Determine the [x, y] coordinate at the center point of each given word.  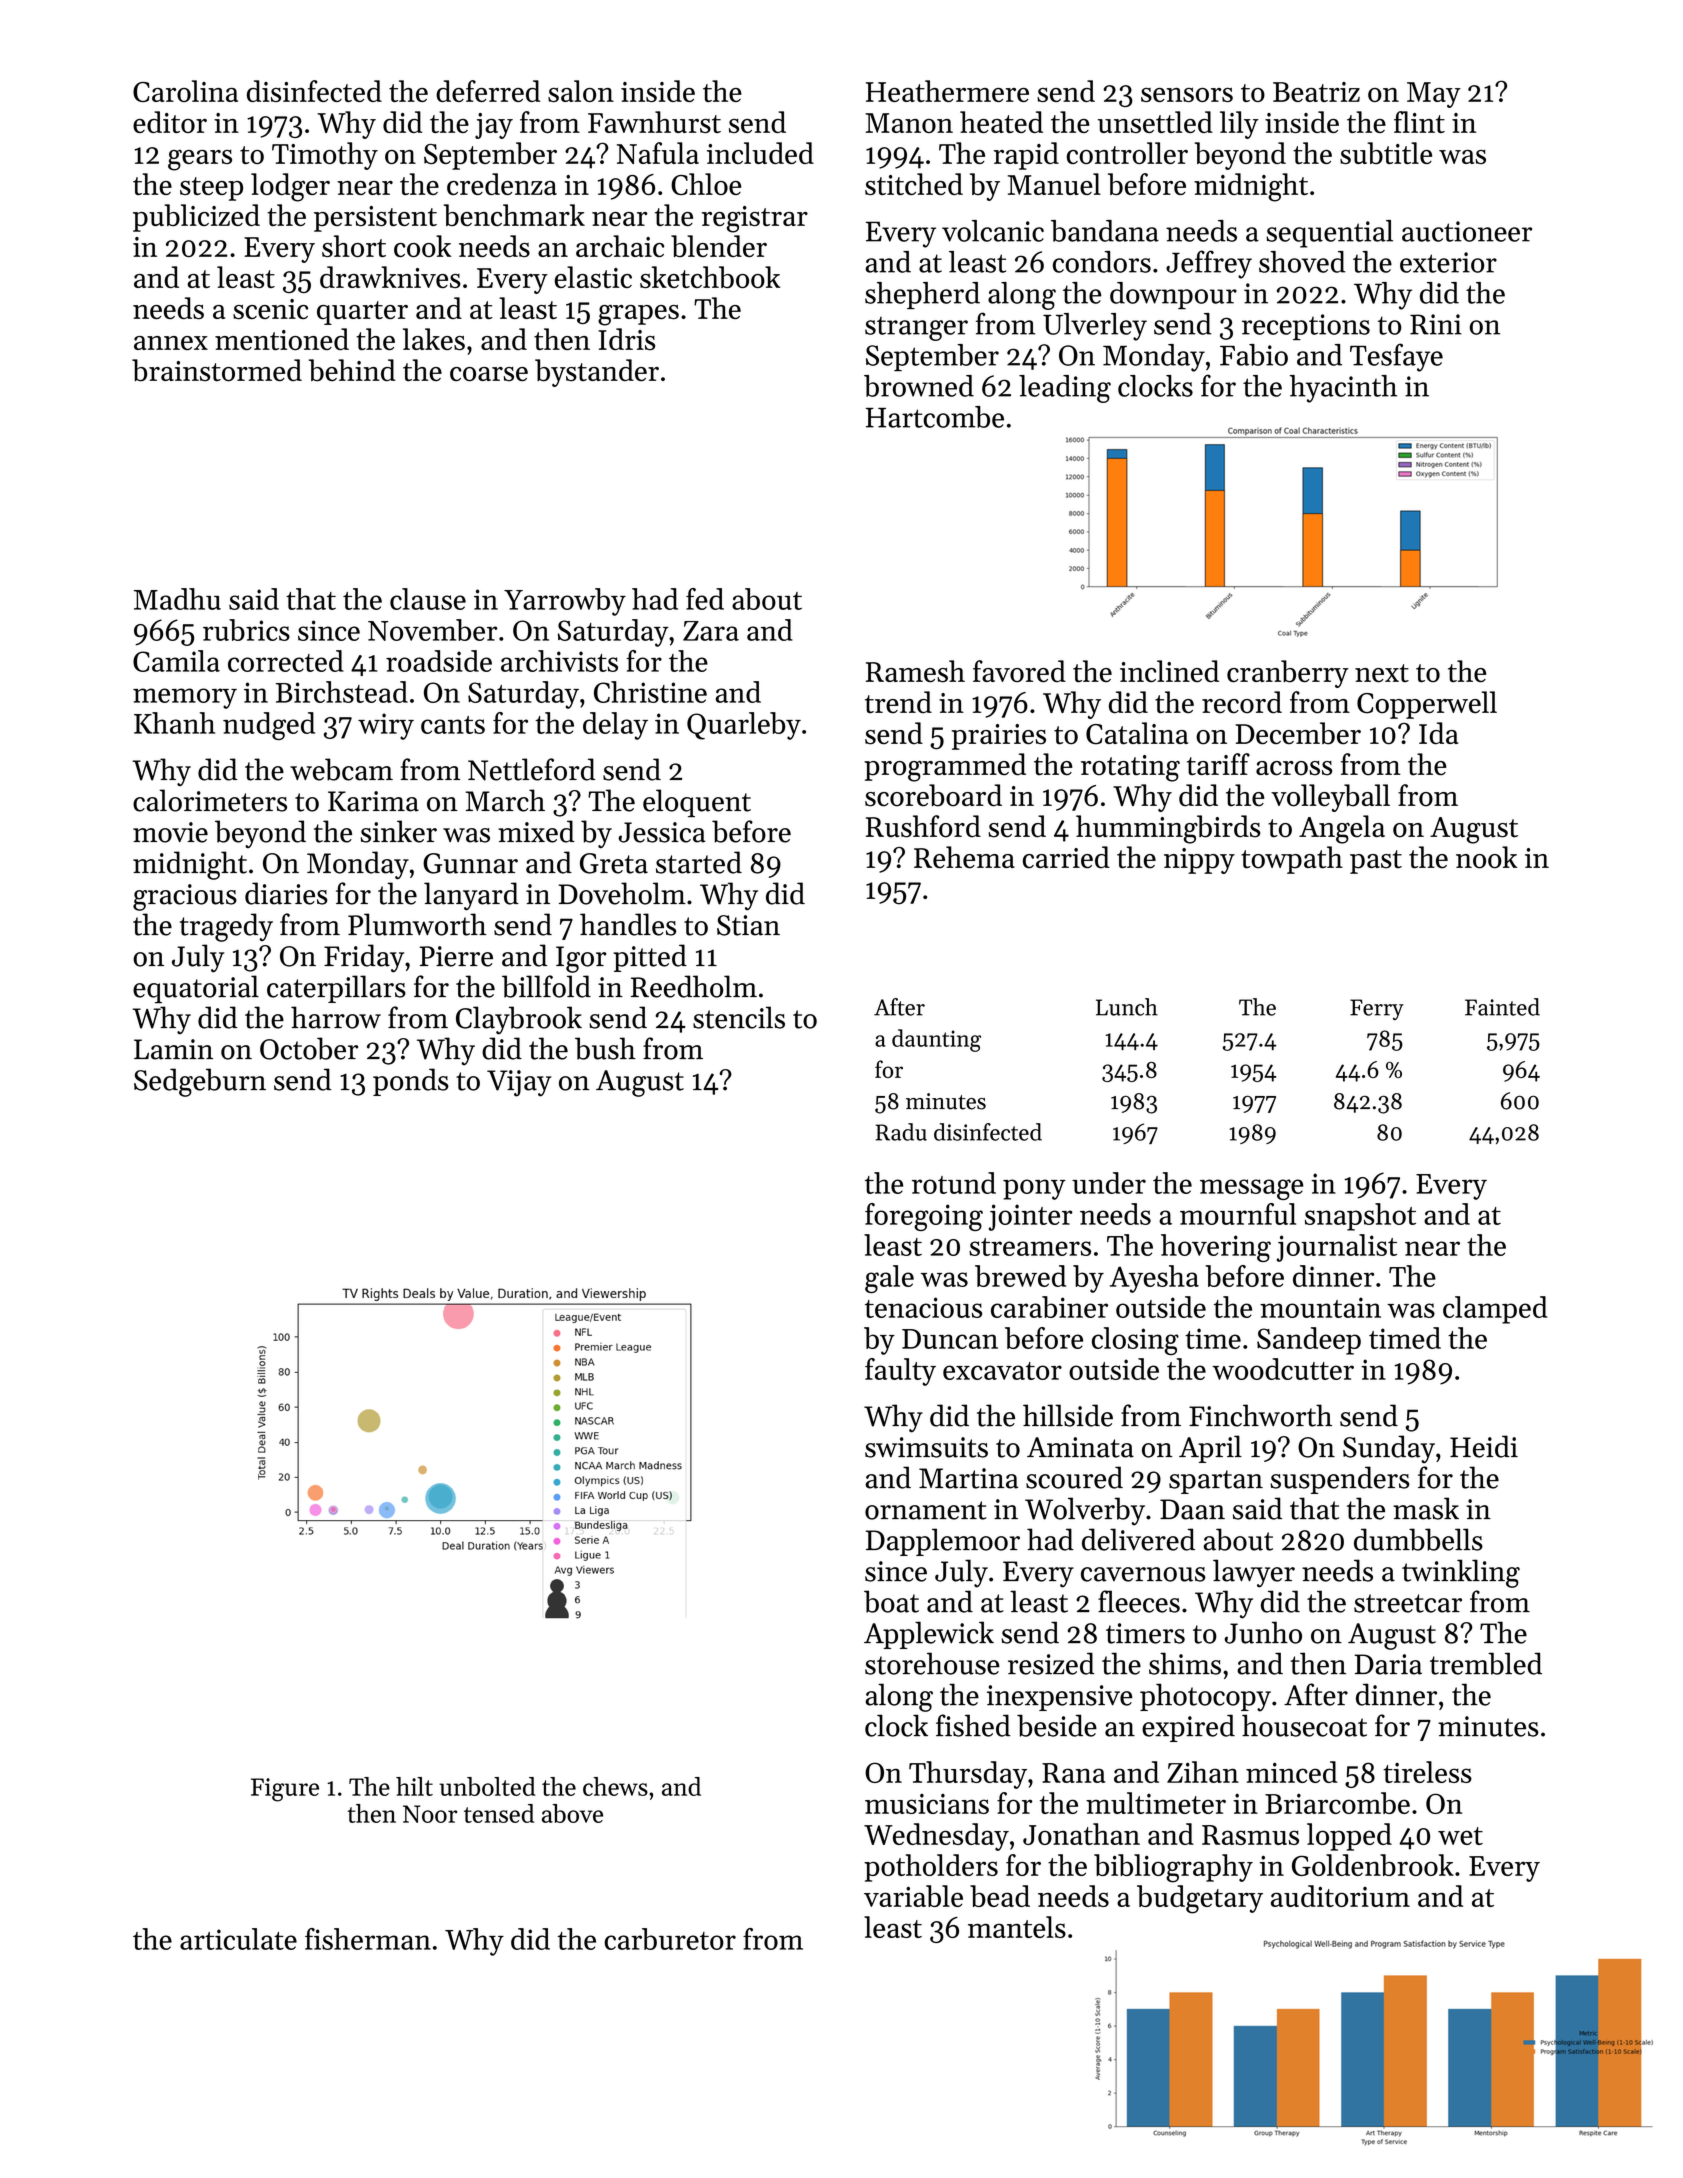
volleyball [1330, 798]
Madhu [177, 599]
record [1242, 702]
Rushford [923, 826]
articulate [238, 1939]
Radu [901, 1132]
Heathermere [947, 91]
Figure [285, 1790]
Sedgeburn [200, 1082]
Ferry [1377, 1009]
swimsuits [926, 1447]
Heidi [1484, 1446]
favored [1019, 671]
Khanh [174, 723]
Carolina [185, 91]
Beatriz [1316, 92]
